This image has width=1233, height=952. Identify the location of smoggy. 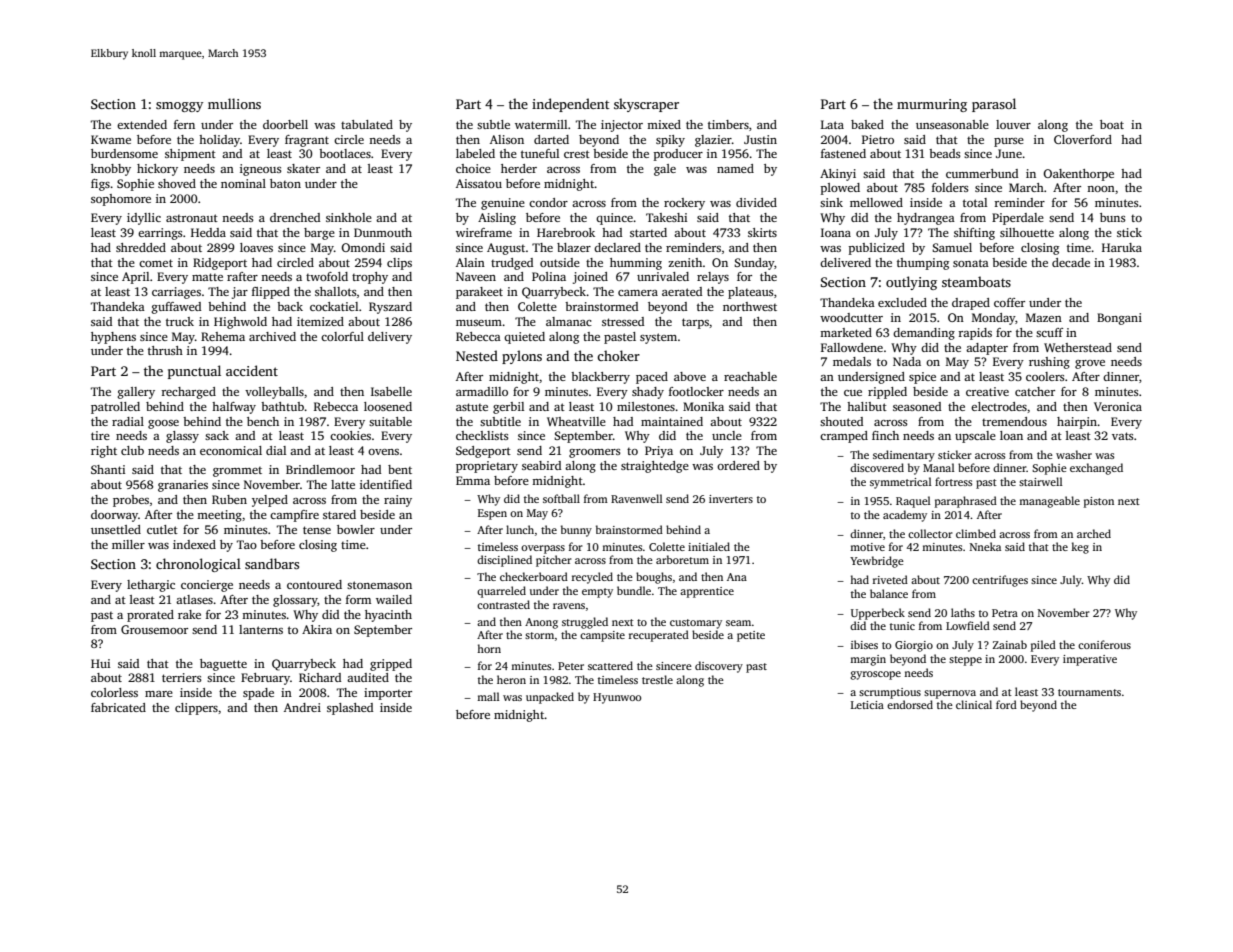
(179, 107).
